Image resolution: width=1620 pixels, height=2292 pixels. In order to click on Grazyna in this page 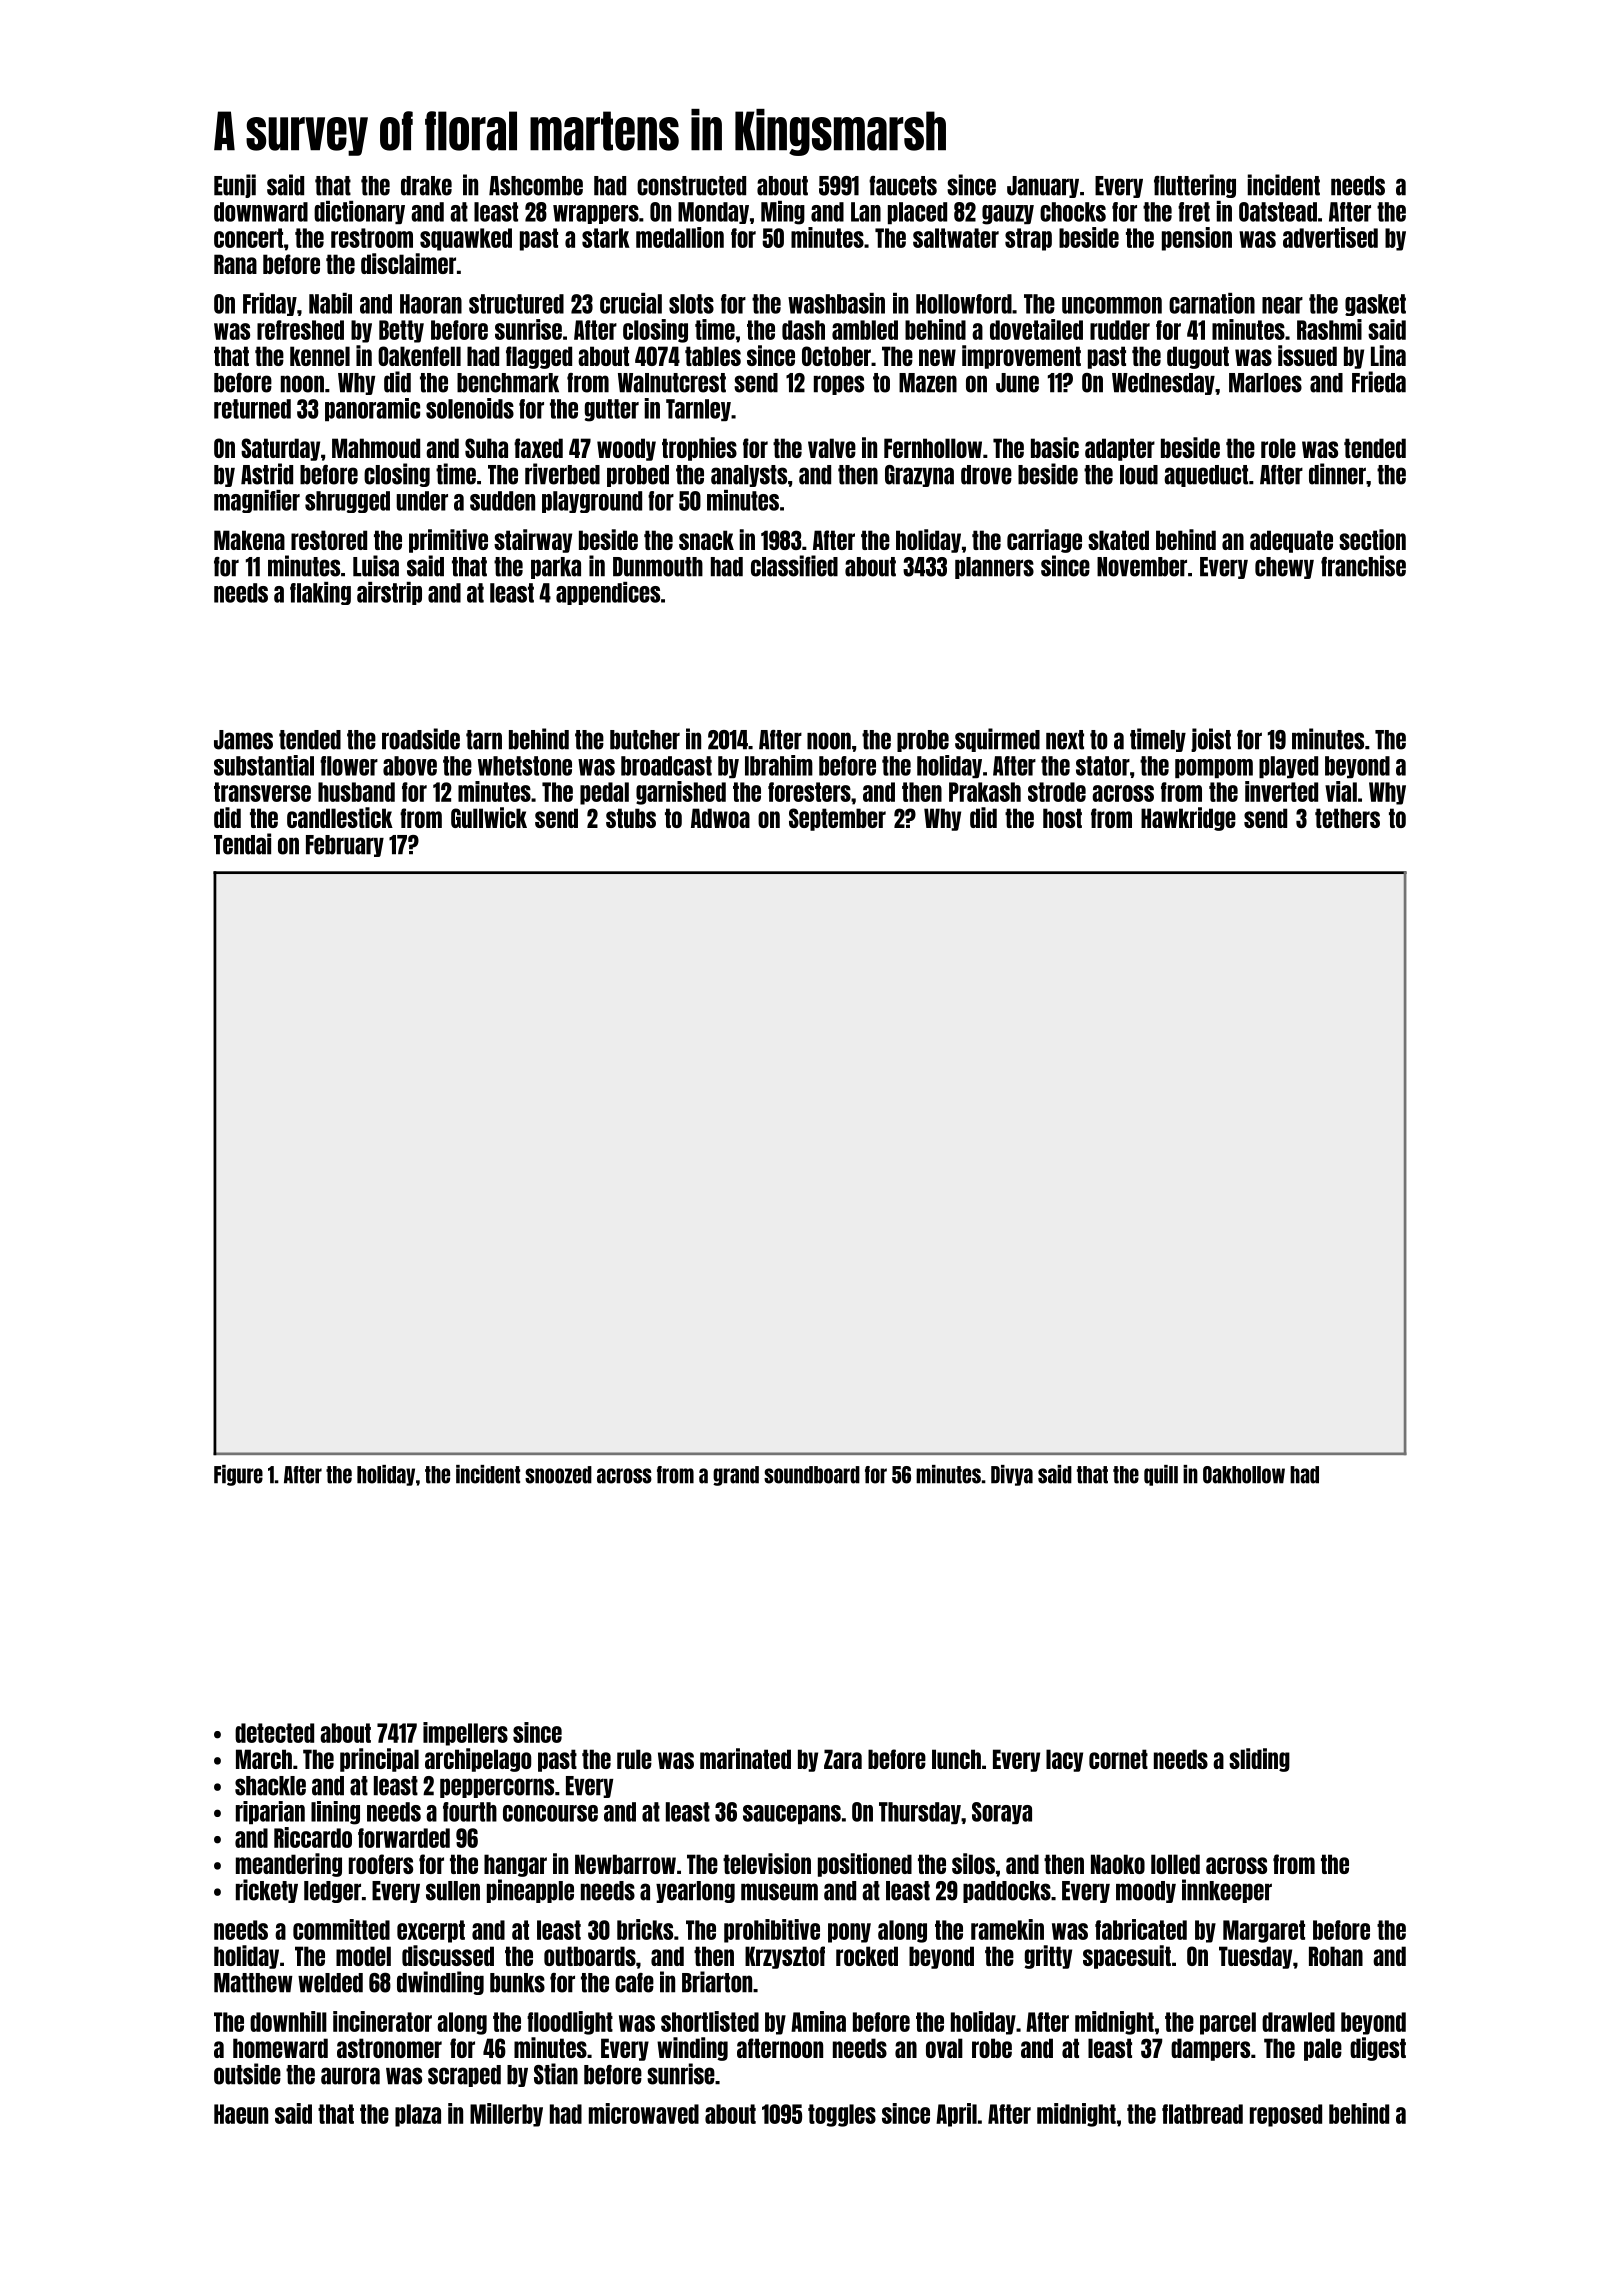, I will do `click(919, 476)`.
